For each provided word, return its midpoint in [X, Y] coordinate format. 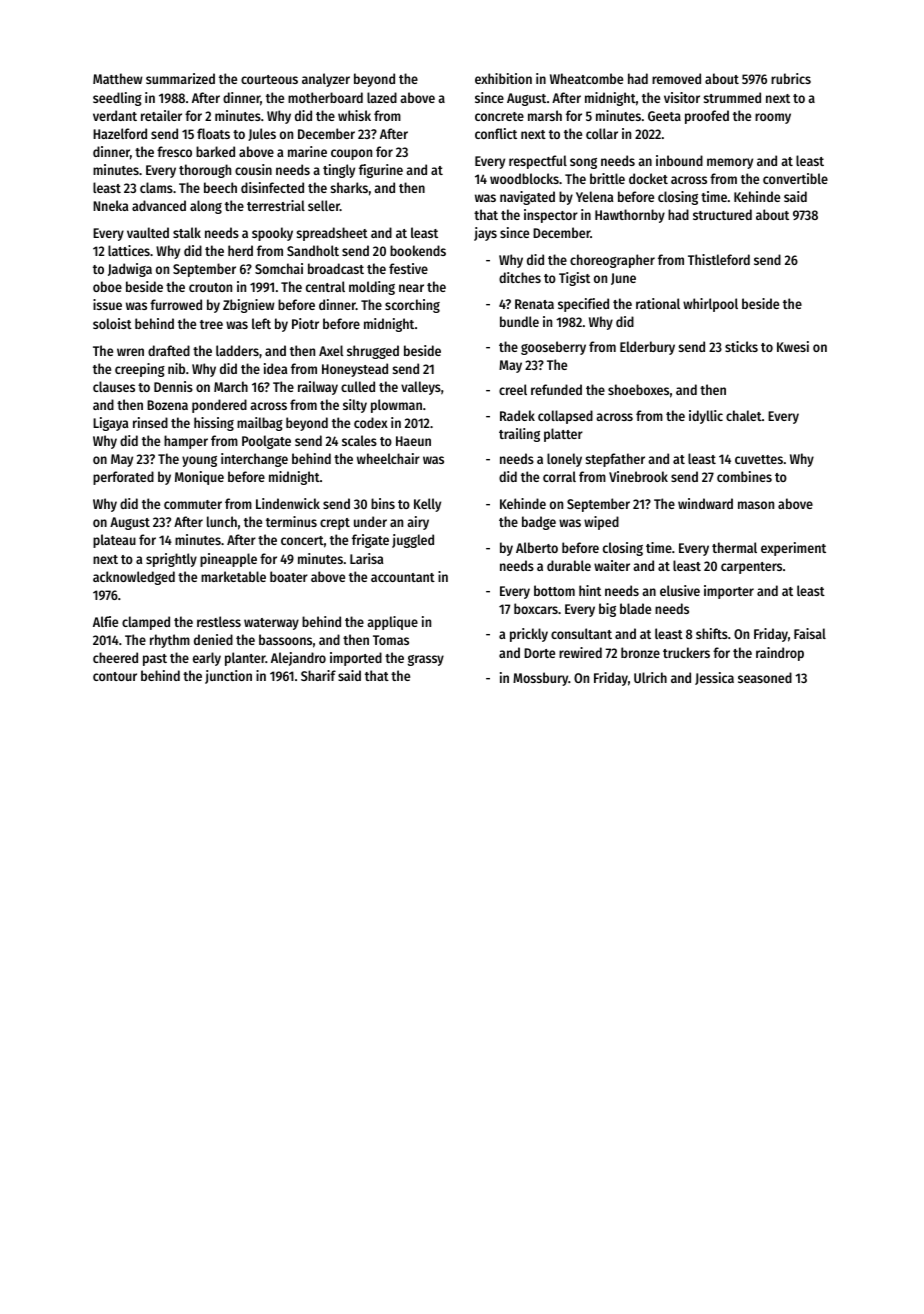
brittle [607, 178]
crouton [210, 287]
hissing [214, 424]
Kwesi [793, 346]
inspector [551, 216]
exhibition [503, 78]
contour [115, 676]
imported [356, 659]
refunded [556, 389]
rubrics [791, 78]
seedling [117, 99]
